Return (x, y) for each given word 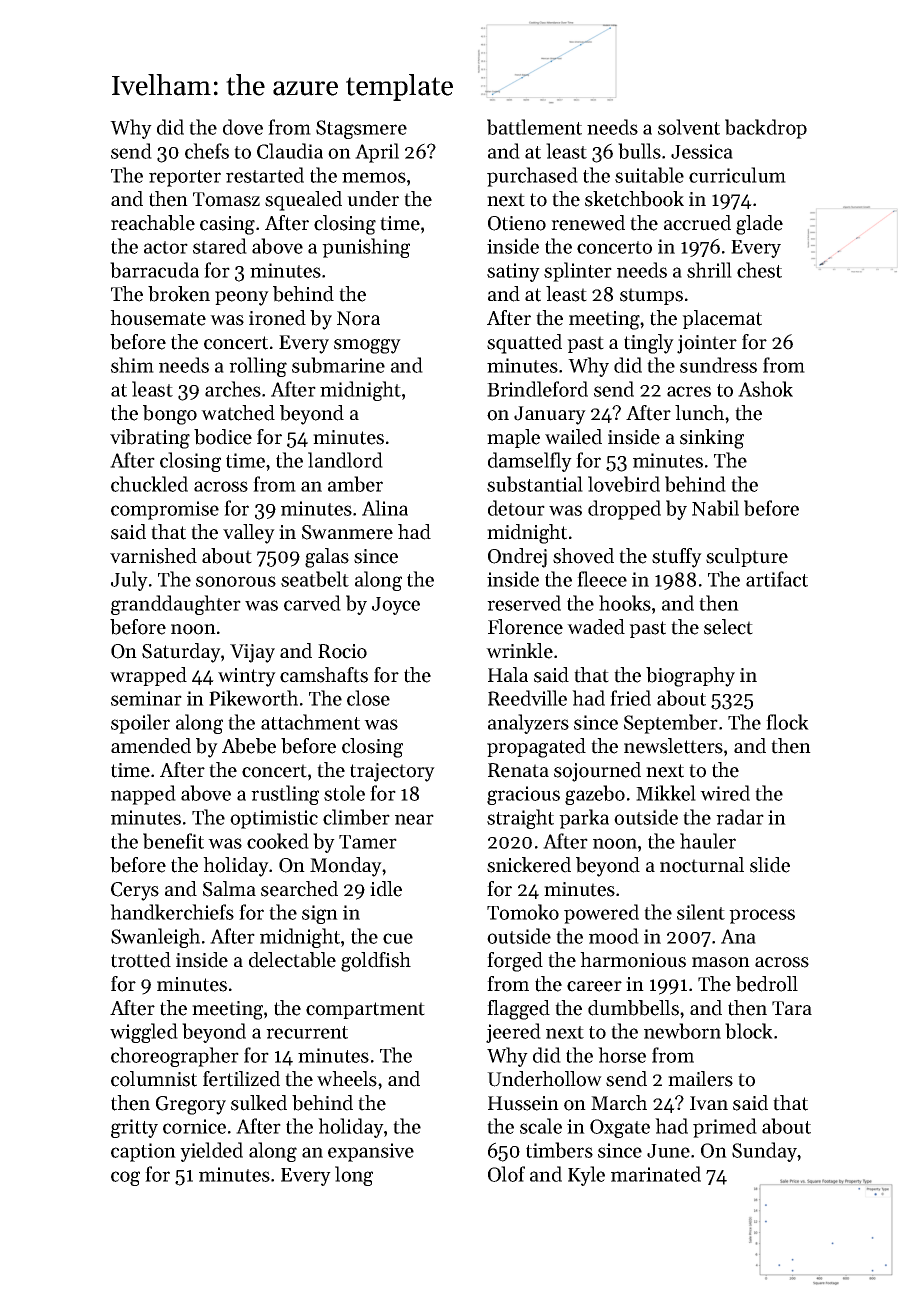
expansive (371, 1152)
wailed (573, 437)
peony (242, 298)
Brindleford (537, 389)
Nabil (715, 508)
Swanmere (347, 532)
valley (249, 534)
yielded (211, 1152)
